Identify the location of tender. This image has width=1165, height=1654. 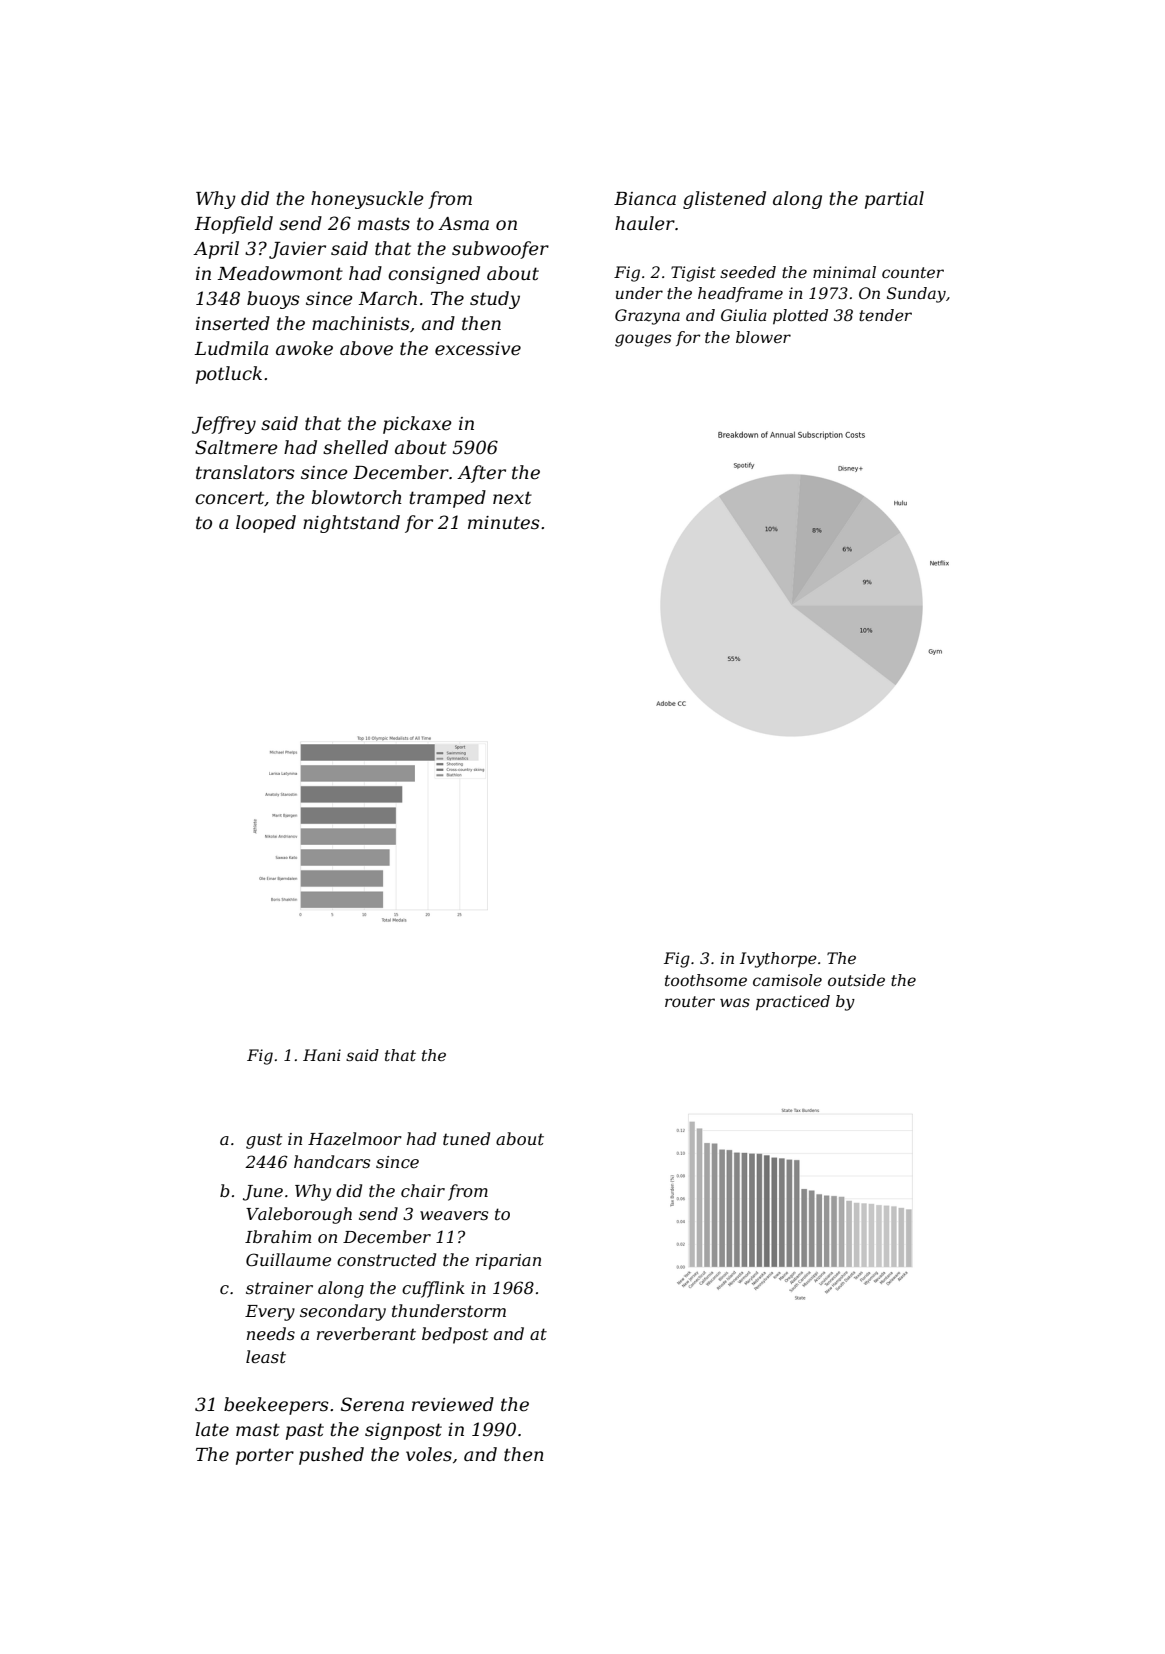
(885, 315).
